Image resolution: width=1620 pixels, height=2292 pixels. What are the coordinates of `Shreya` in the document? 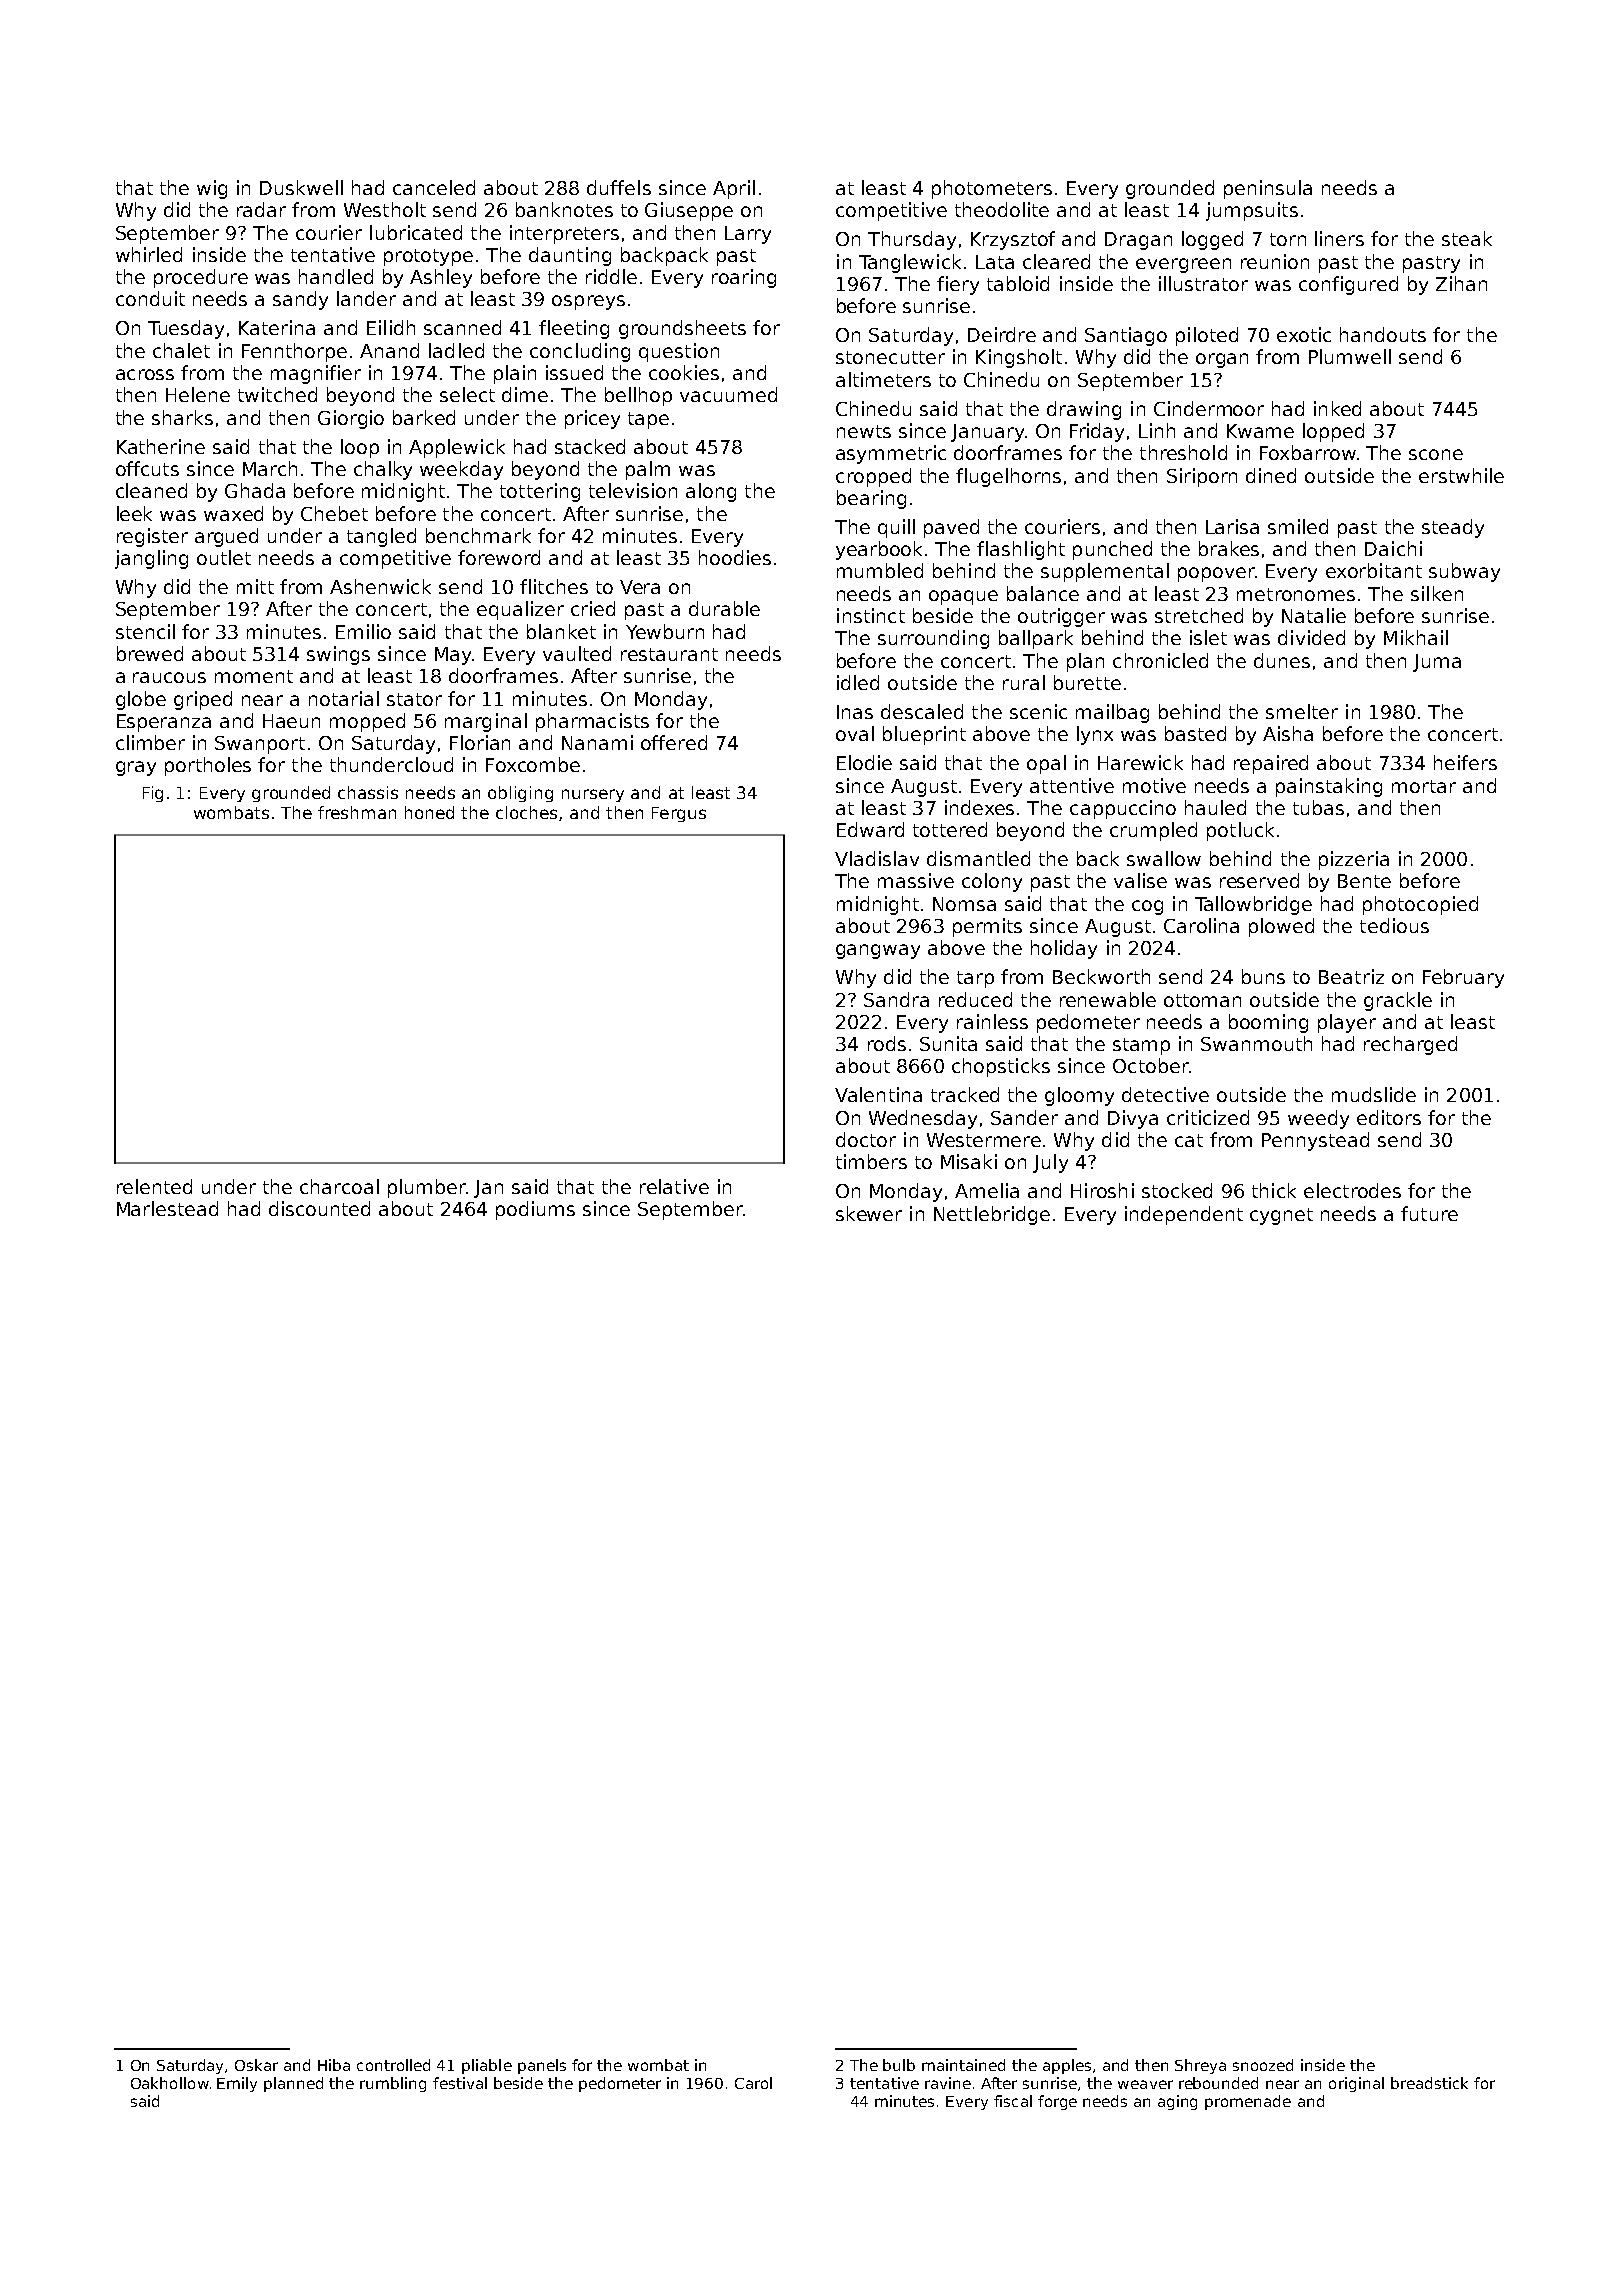 It's located at (1200, 2066).
